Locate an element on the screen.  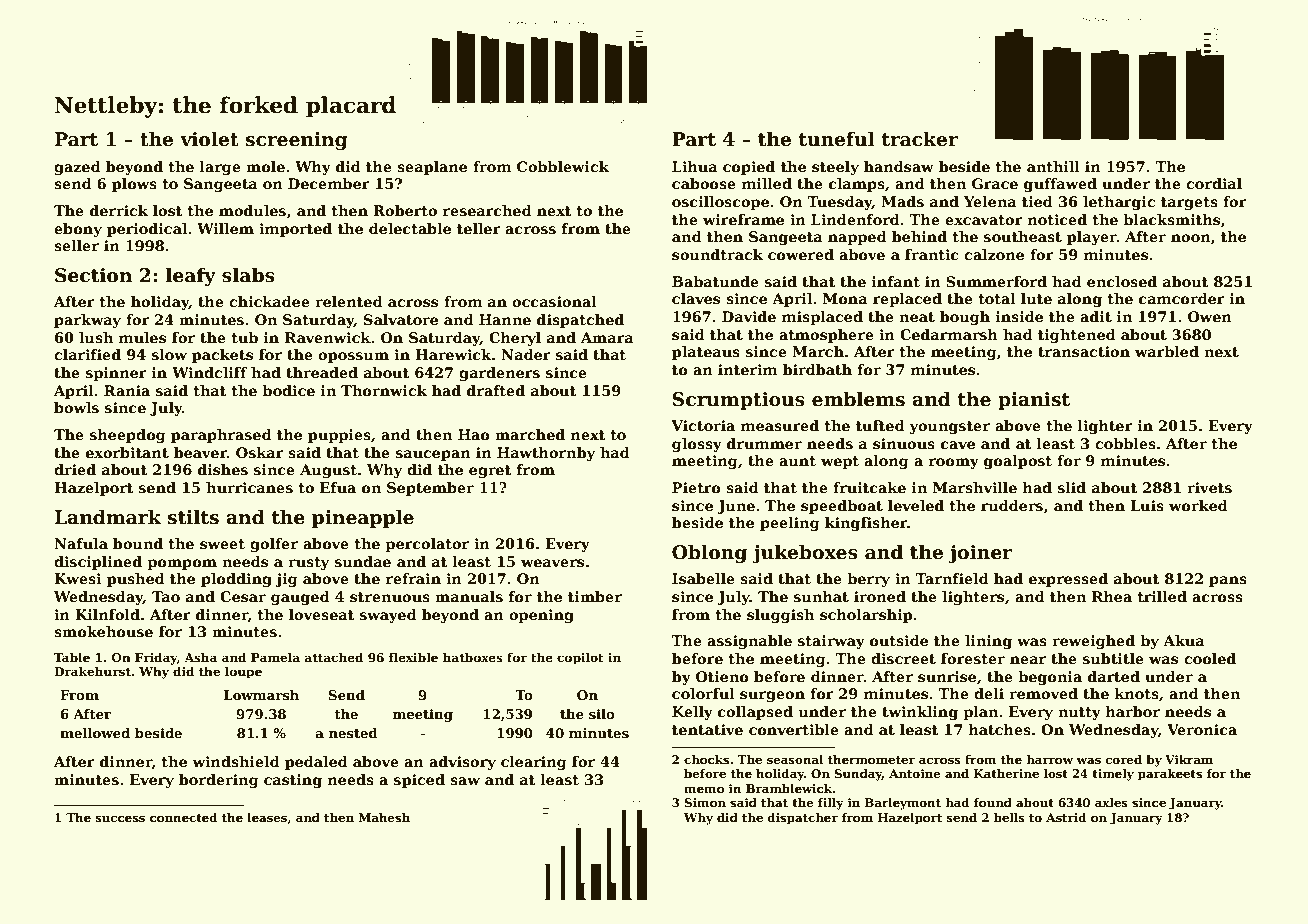
youngster is located at coordinates (949, 427).
